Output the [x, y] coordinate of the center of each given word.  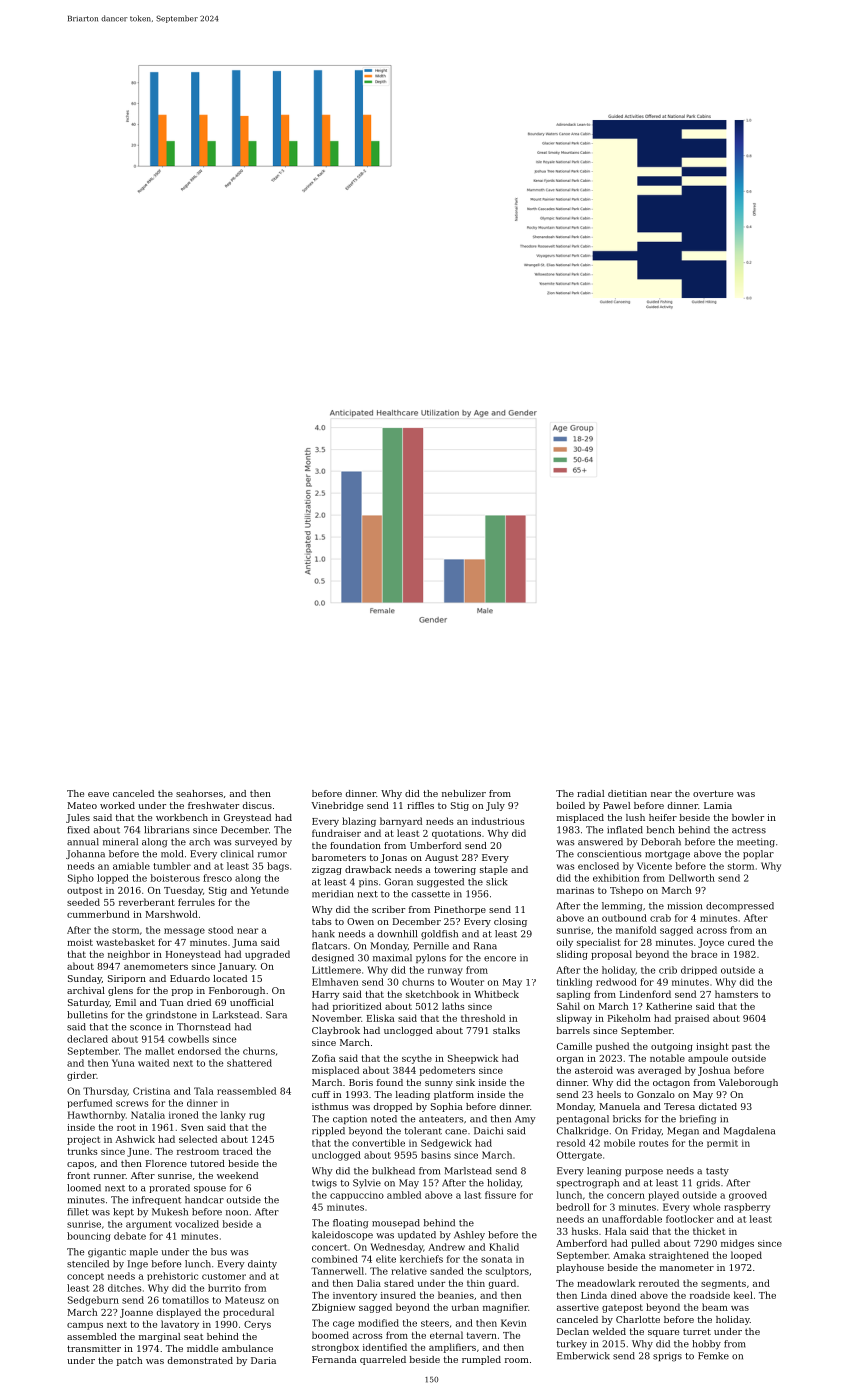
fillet [78, 1212]
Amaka [629, 1255]
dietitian [627, 793]
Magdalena [749, 1132]
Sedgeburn [93, 1301]
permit [722, 1144]
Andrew [446, 1247]
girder [81, 1076]
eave [98, 794]
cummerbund [98, 914]
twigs [324, 1184]
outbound [624, 918]
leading [413, 1095]
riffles [420, 805]
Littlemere [336, 970]
